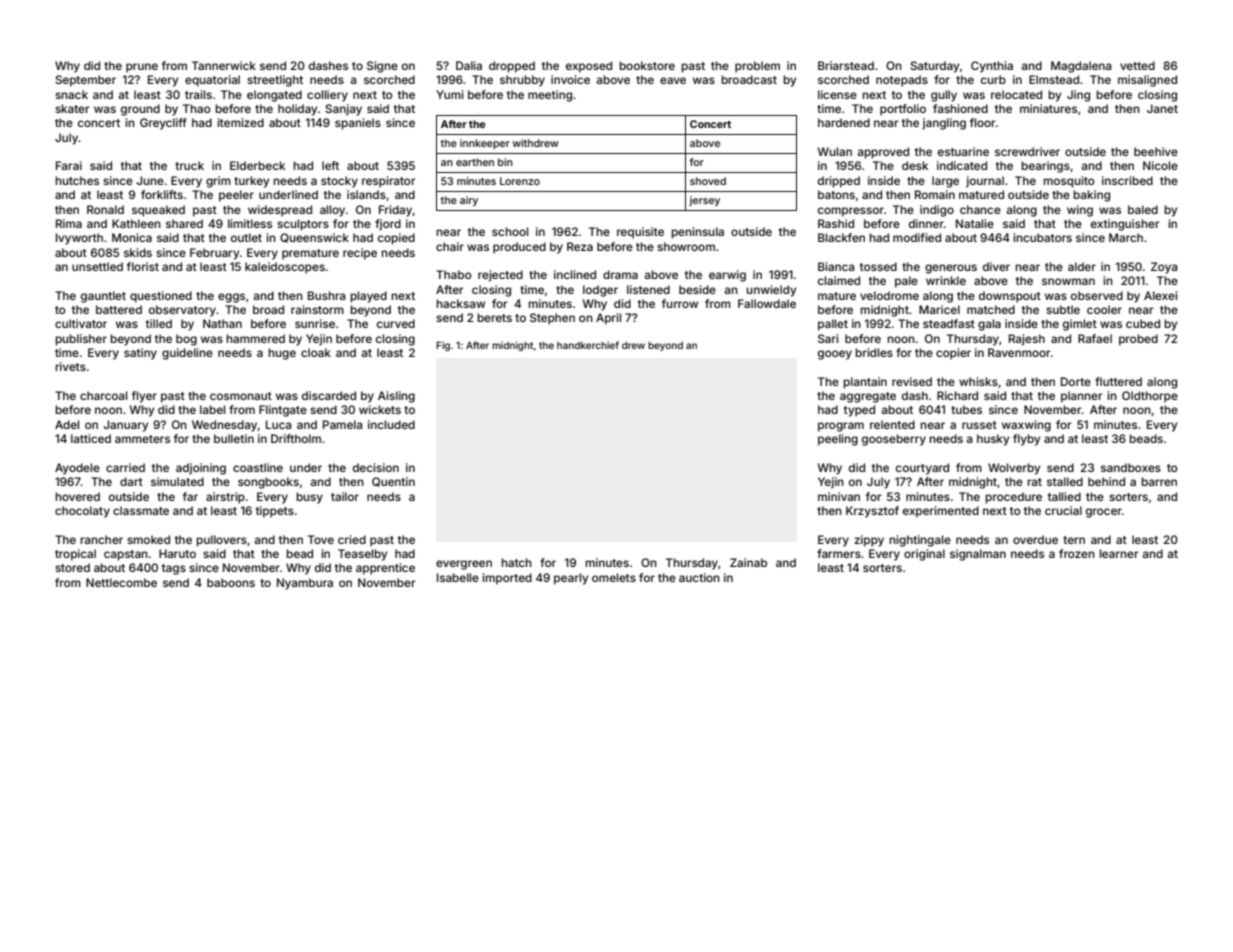 This screenshot has height=952, width=1233. Describe the element at coordinates (314, 238) in the screenshot. I see `Queenswick` at that location.
